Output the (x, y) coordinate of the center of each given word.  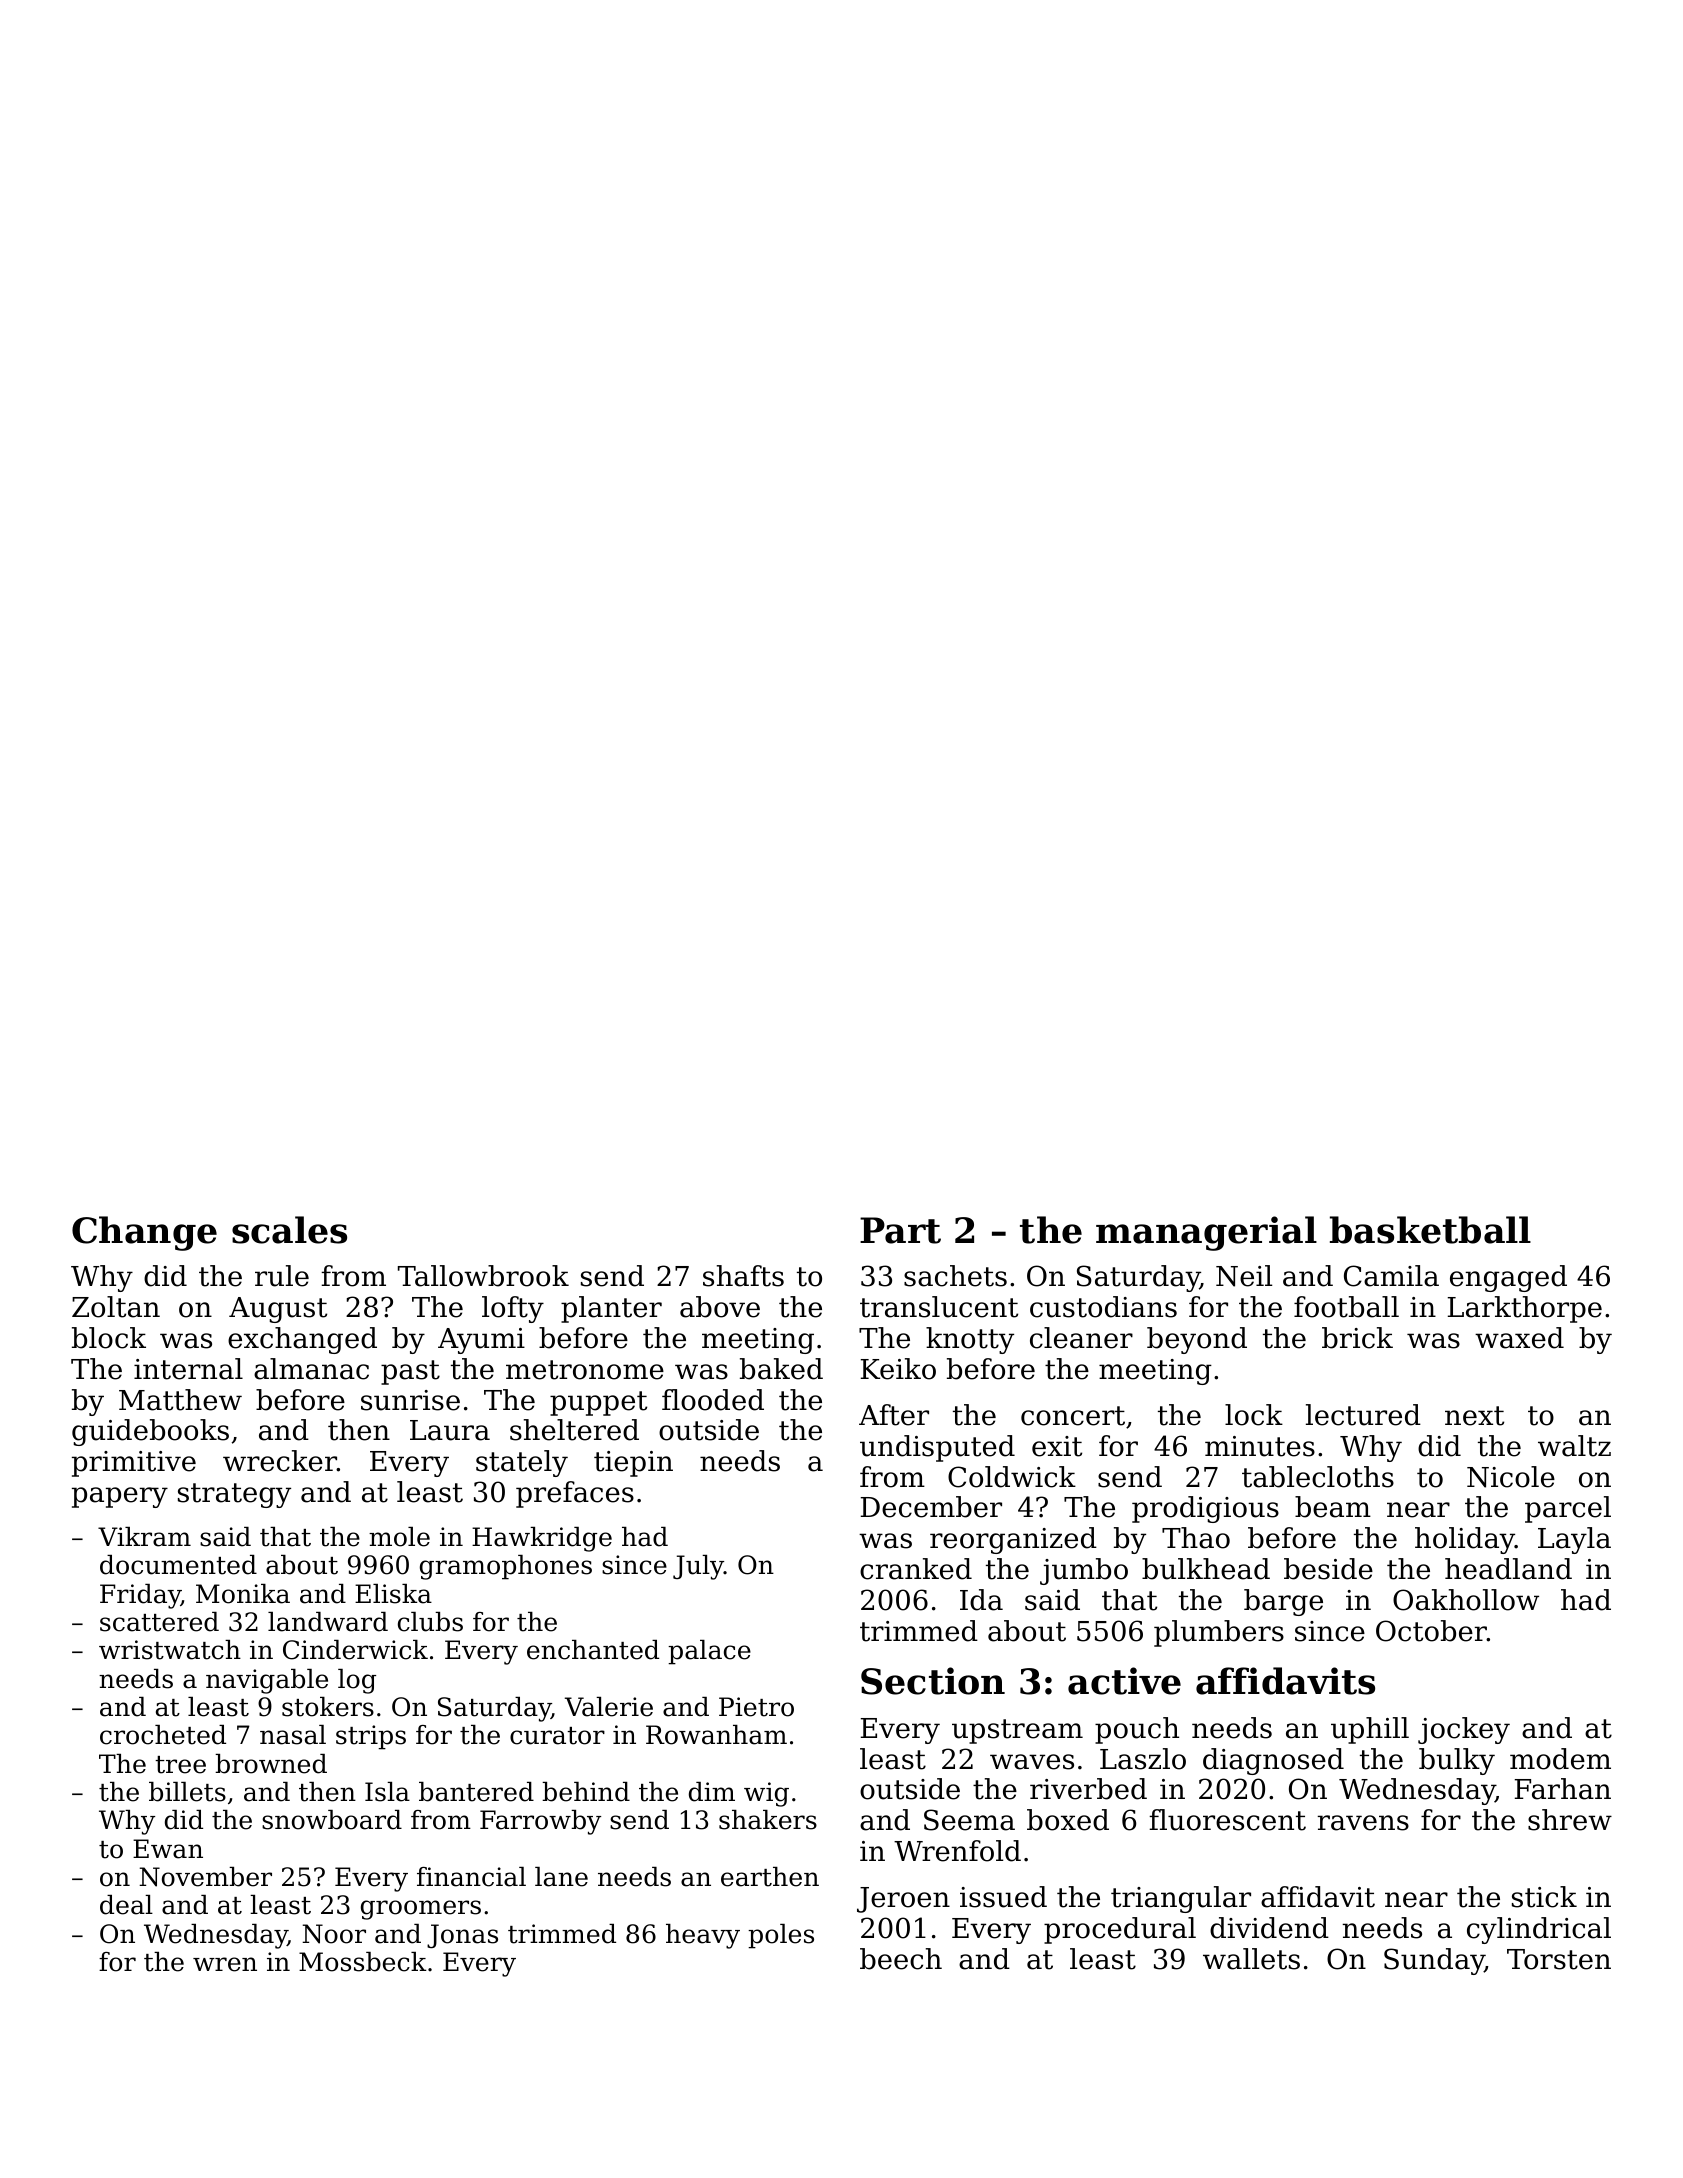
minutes (1260, 1446)
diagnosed (1273, 1761)
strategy (234, 1495)
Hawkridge (542, 1539)
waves (1032, 1762)
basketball (1430, 1230)
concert (1073, 1416)
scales (289, 1230)
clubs (430, 1622)
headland (1508, 1569)
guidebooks (150, 1432)
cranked (916, 1569)
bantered (476, 1792)
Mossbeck (363, 1962)
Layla (1574, 1540)
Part (900, 1230)
